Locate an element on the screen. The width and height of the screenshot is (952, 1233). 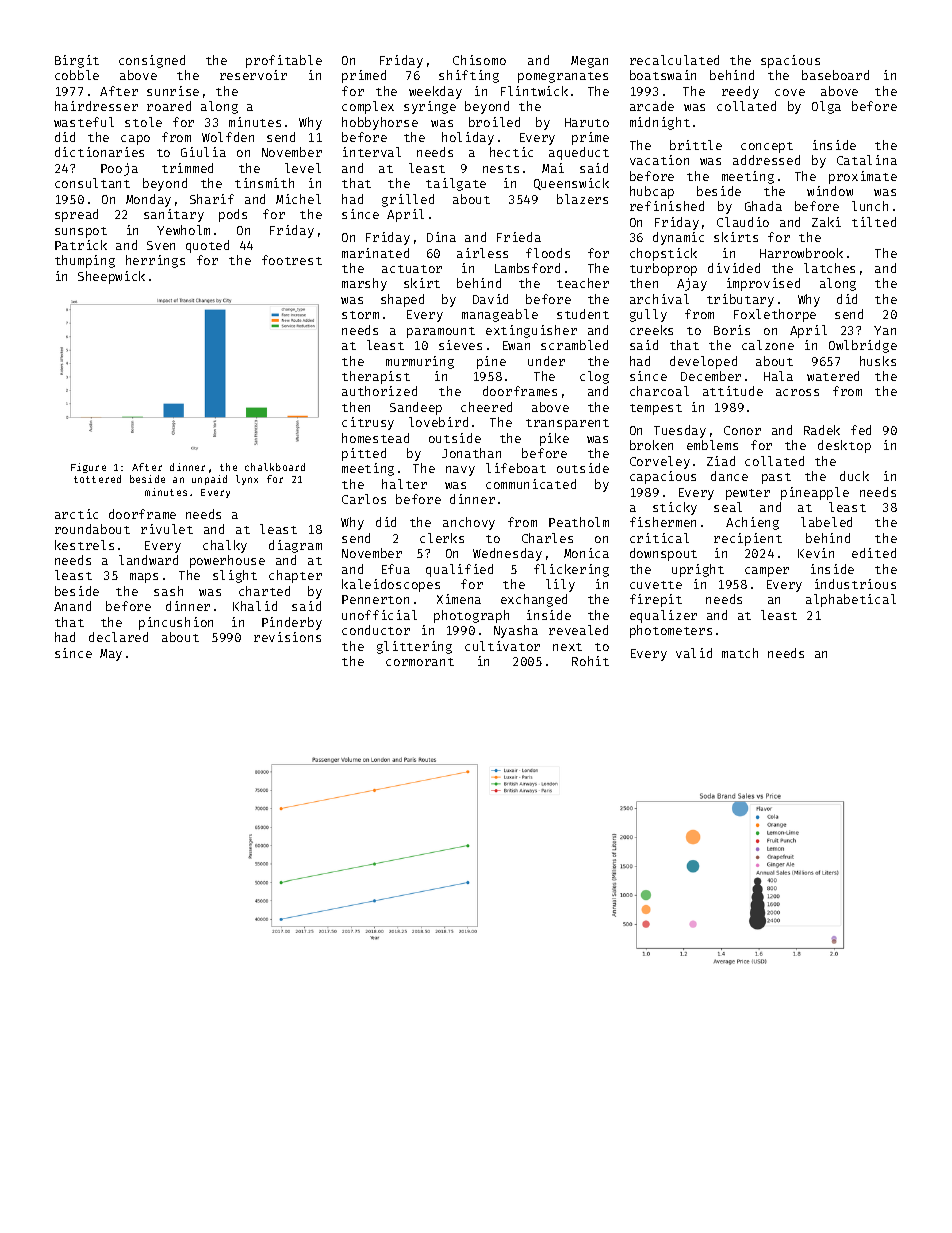
Sharif is located at coordinates (212, 199).
